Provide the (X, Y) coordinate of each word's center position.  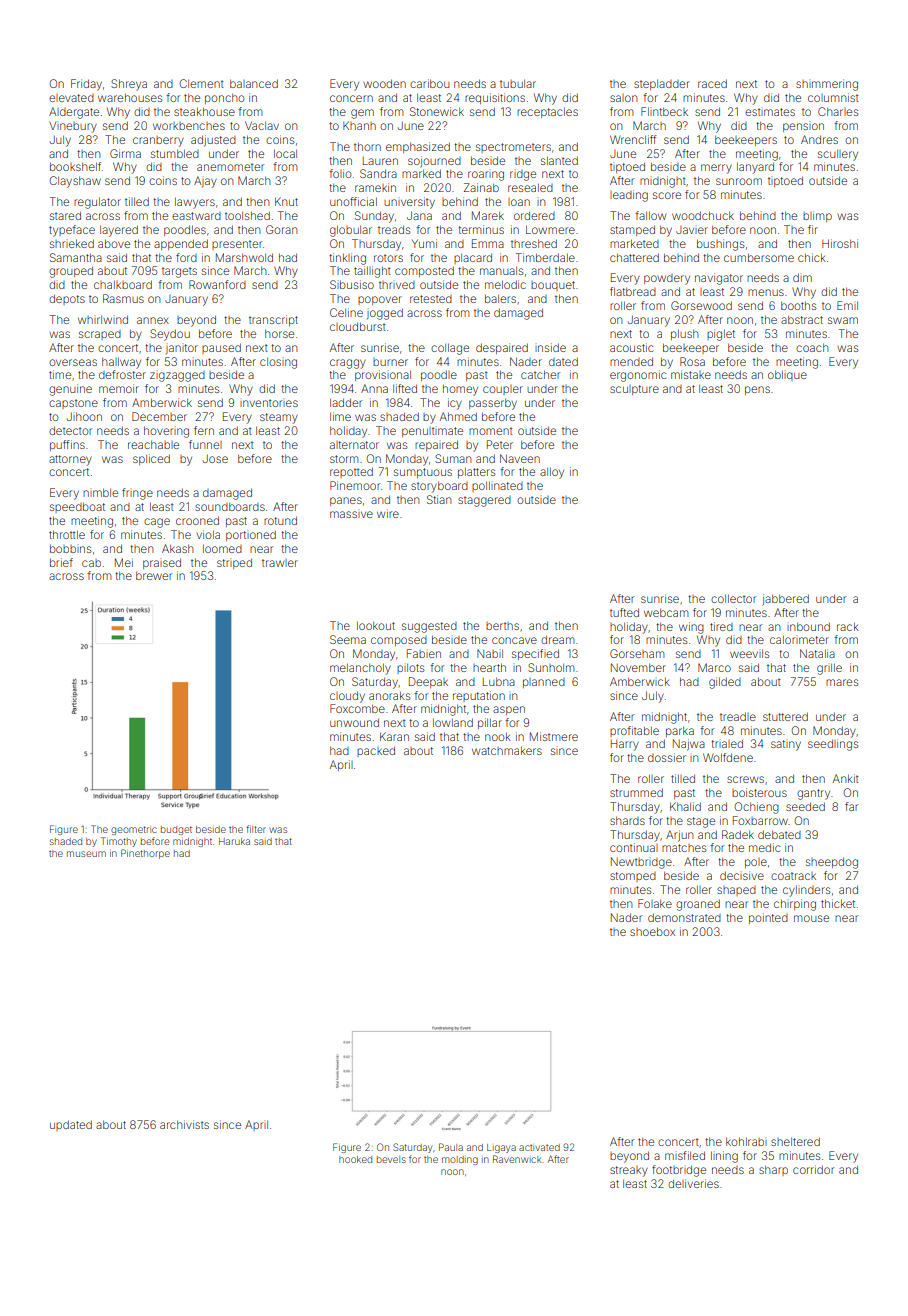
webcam (666, 612)
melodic (505, 284)
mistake (691, 374)
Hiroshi (840, 243)
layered (119, 231)
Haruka (234, 841)
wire (388, 513)
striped (234, 563)
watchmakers (507, 750)
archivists (184, 1124)
